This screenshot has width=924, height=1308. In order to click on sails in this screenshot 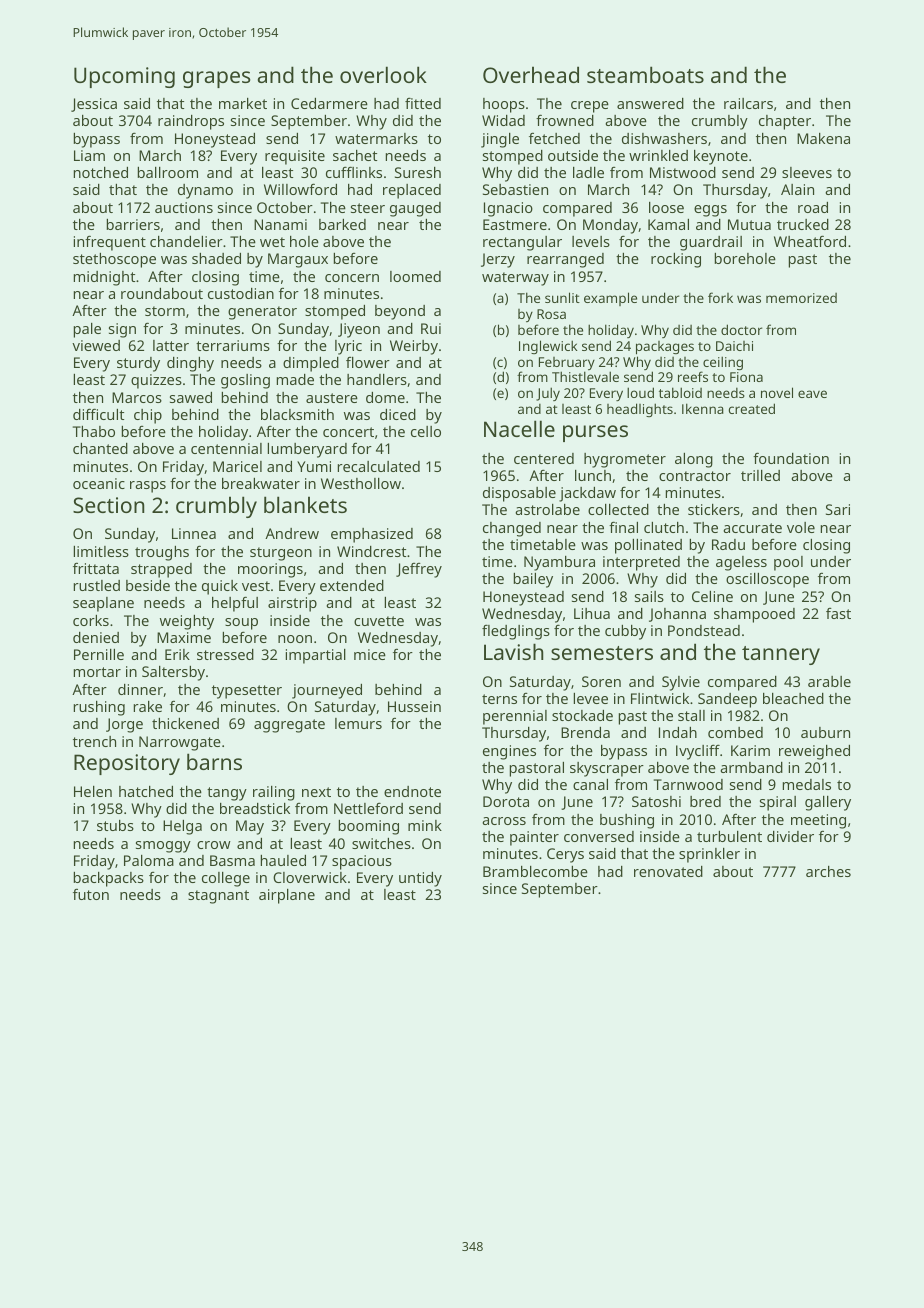, I will do `click(649, 596)`.
